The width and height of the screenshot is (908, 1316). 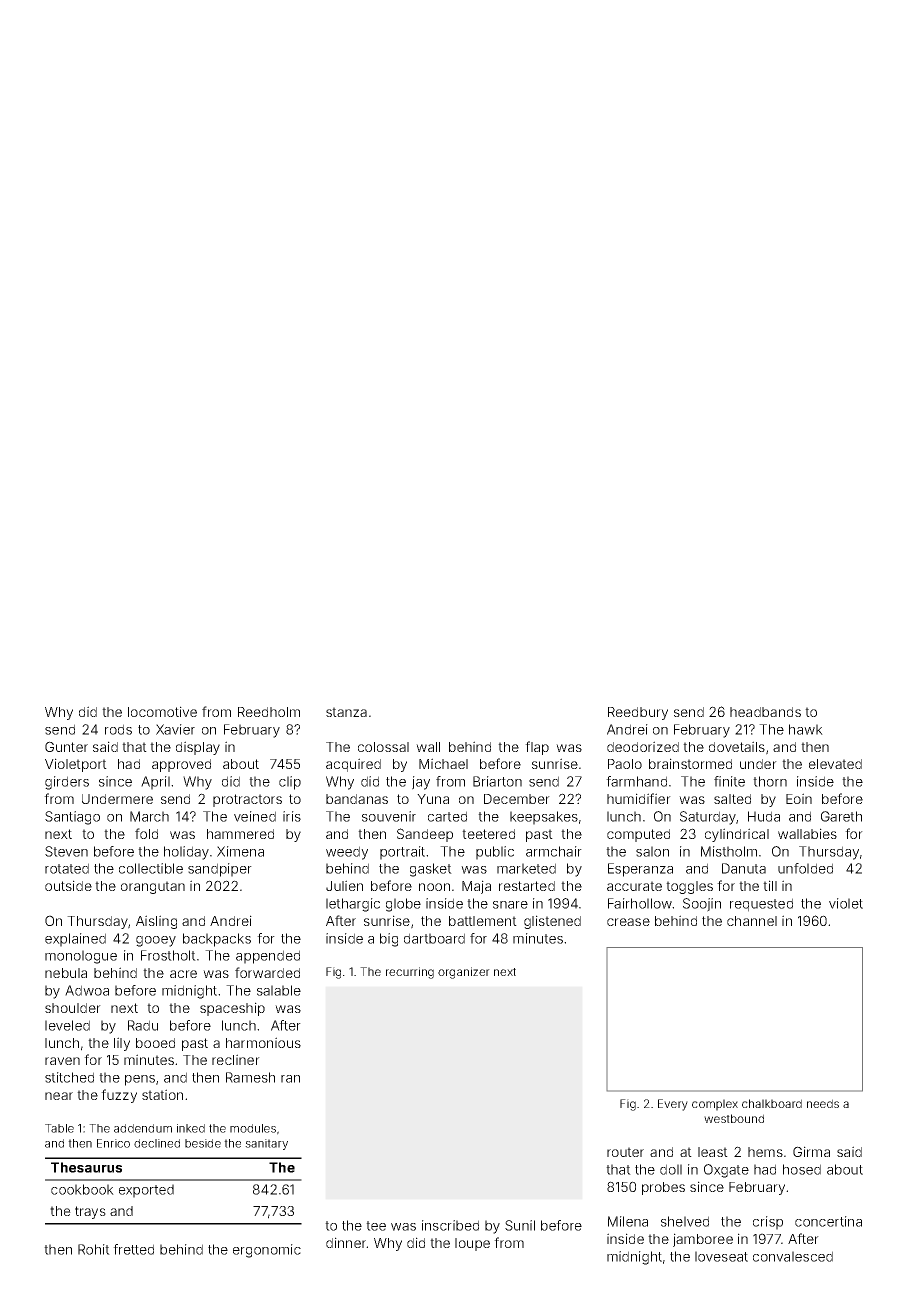 I want to click on channel, so click(x=752, y=921).
